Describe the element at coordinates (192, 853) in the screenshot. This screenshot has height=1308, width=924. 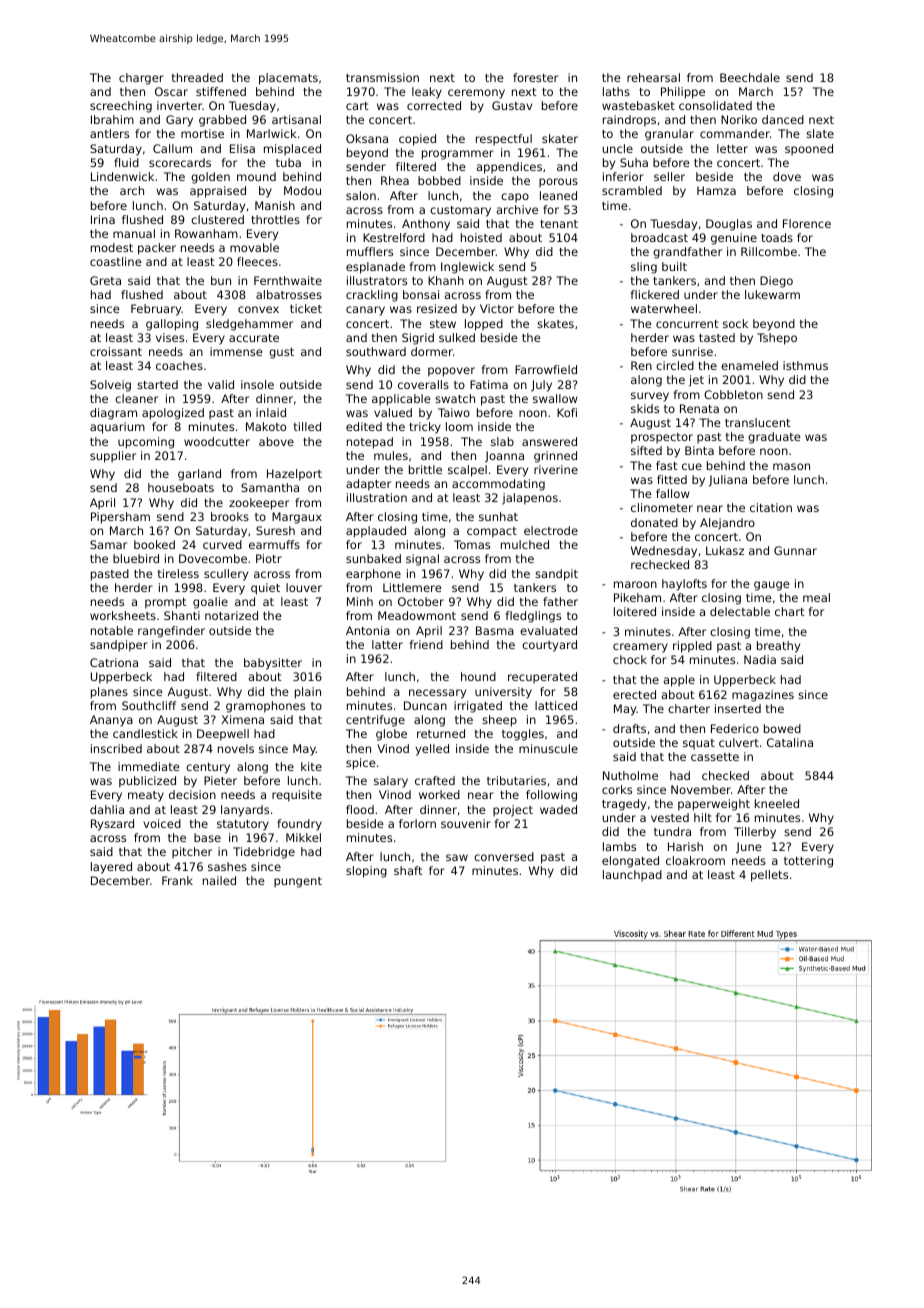
I see `pitcher` at that location.
